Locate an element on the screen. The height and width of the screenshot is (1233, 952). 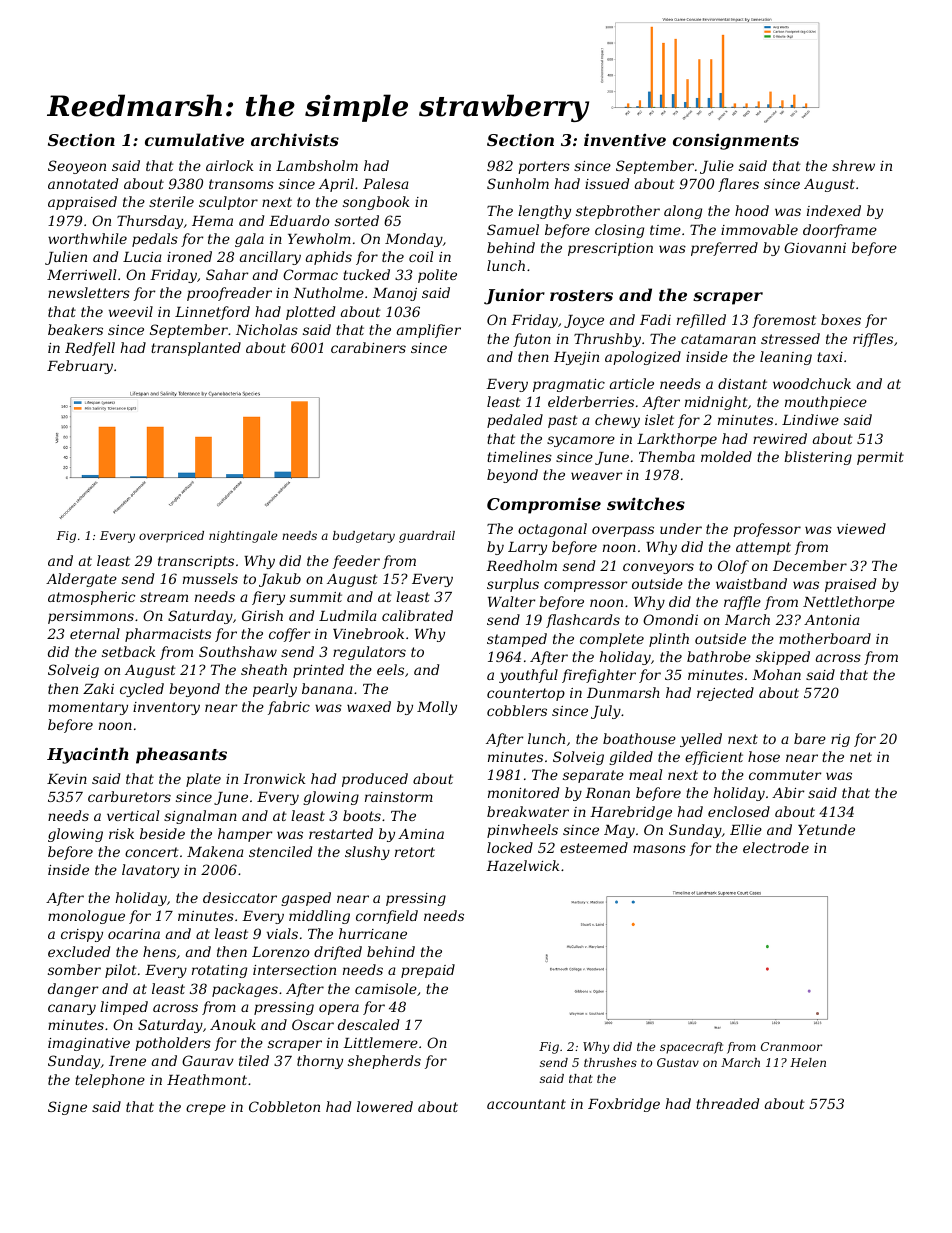
monologue is located at coordinates (86, 917).
